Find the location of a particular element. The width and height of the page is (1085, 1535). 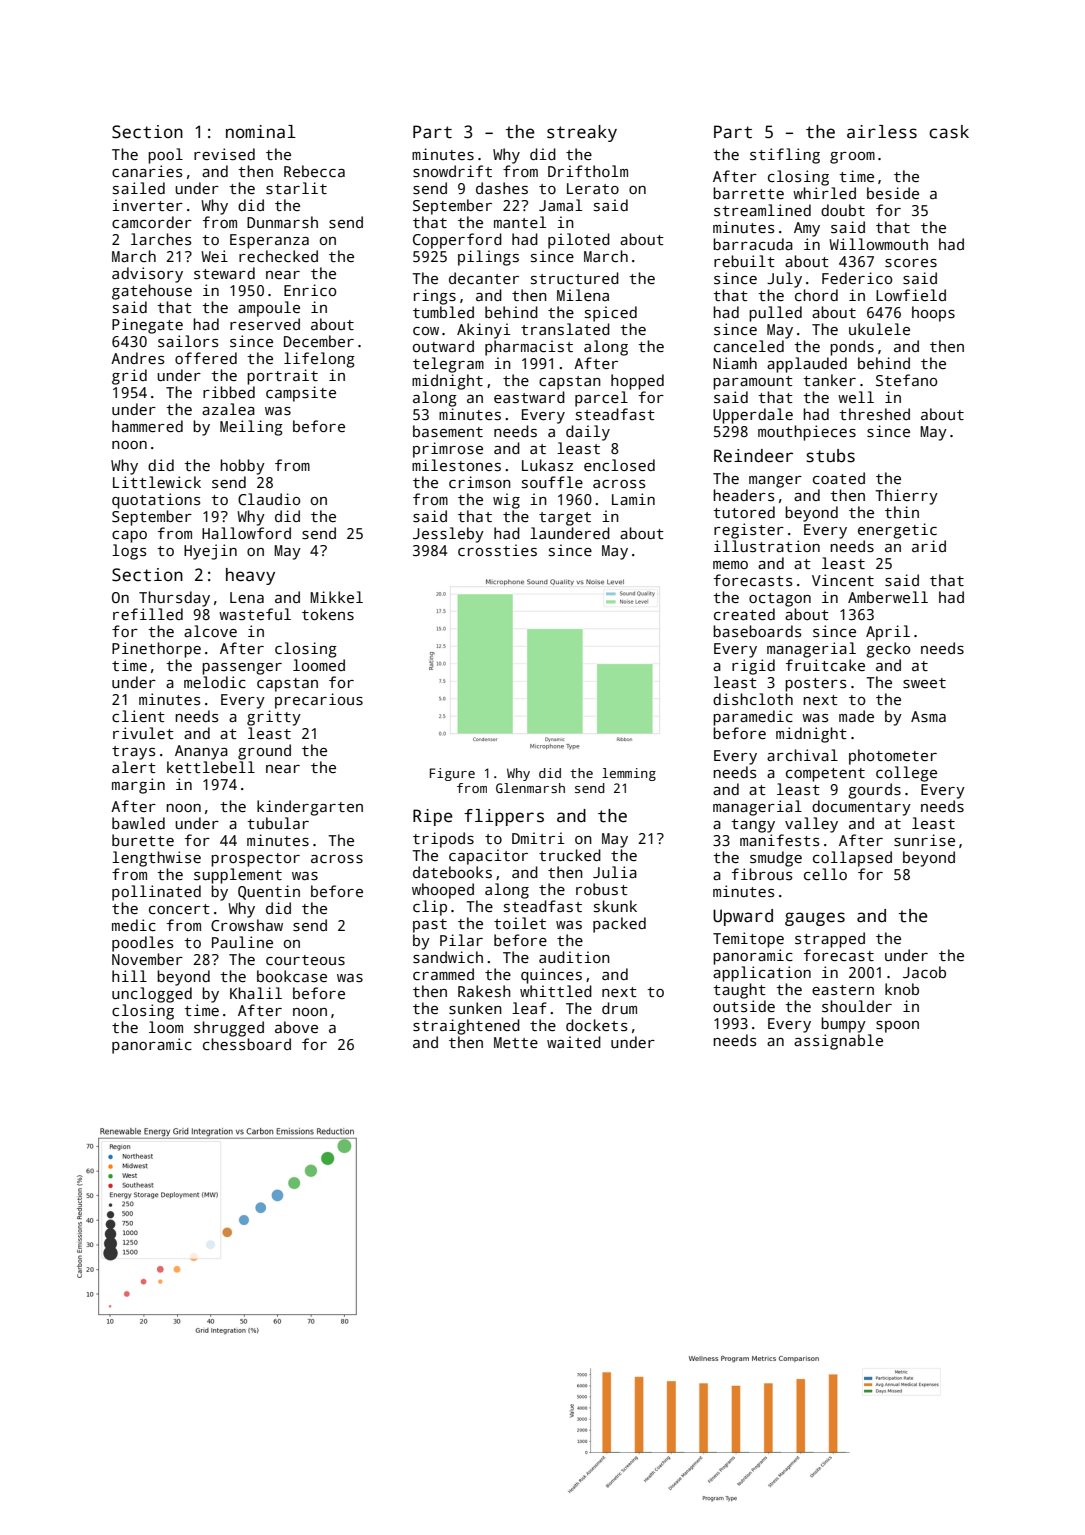

basement is located at coordinates (448, 431).
